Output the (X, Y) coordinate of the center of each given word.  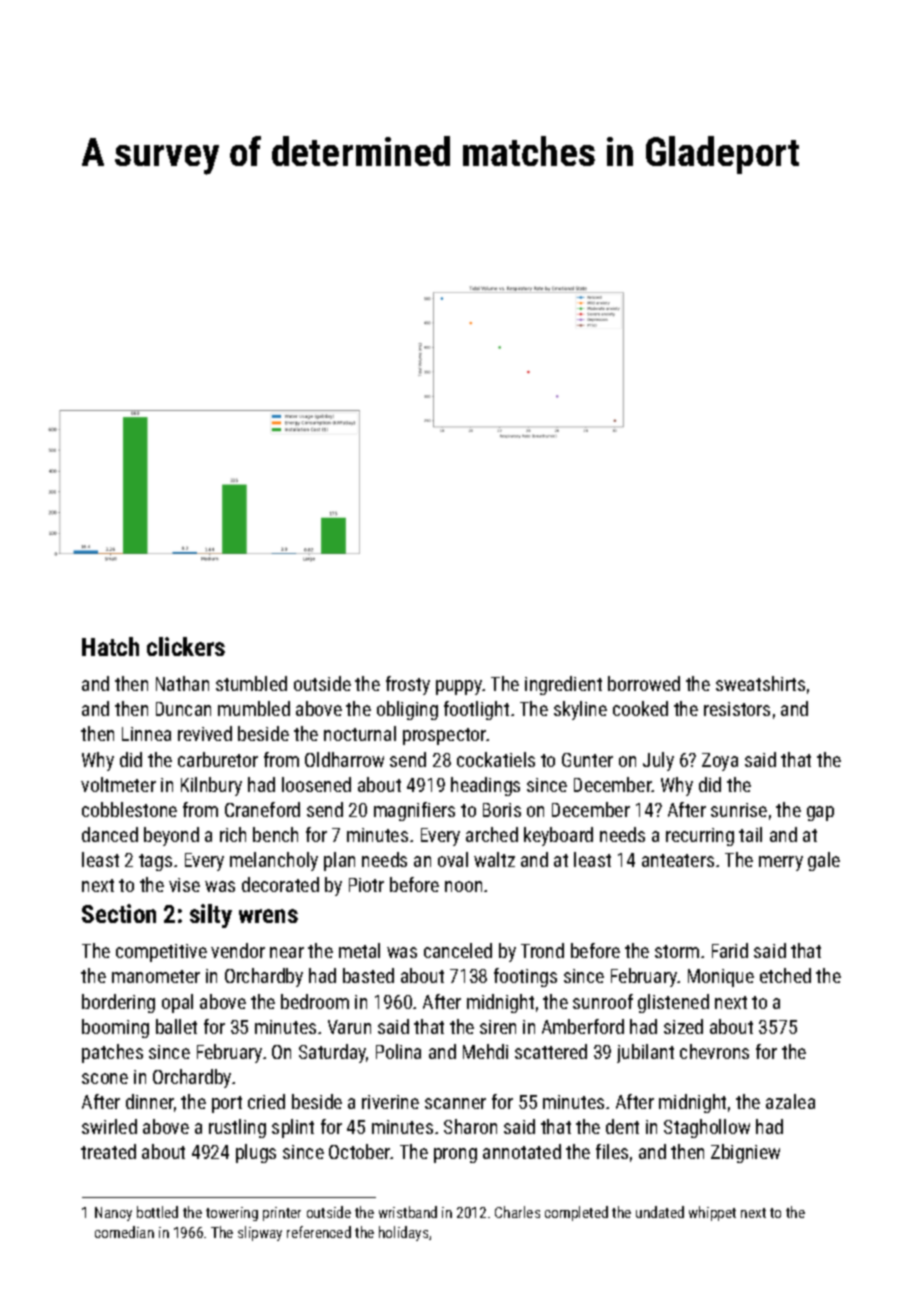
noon (463, 886)
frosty (408, 685)
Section (119, 913)
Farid (730, 950)
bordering (118, 1003)
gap (820, 813)
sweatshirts (760, 683)
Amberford (583, 1026)
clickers (186, 646)
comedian (124, 1232)
